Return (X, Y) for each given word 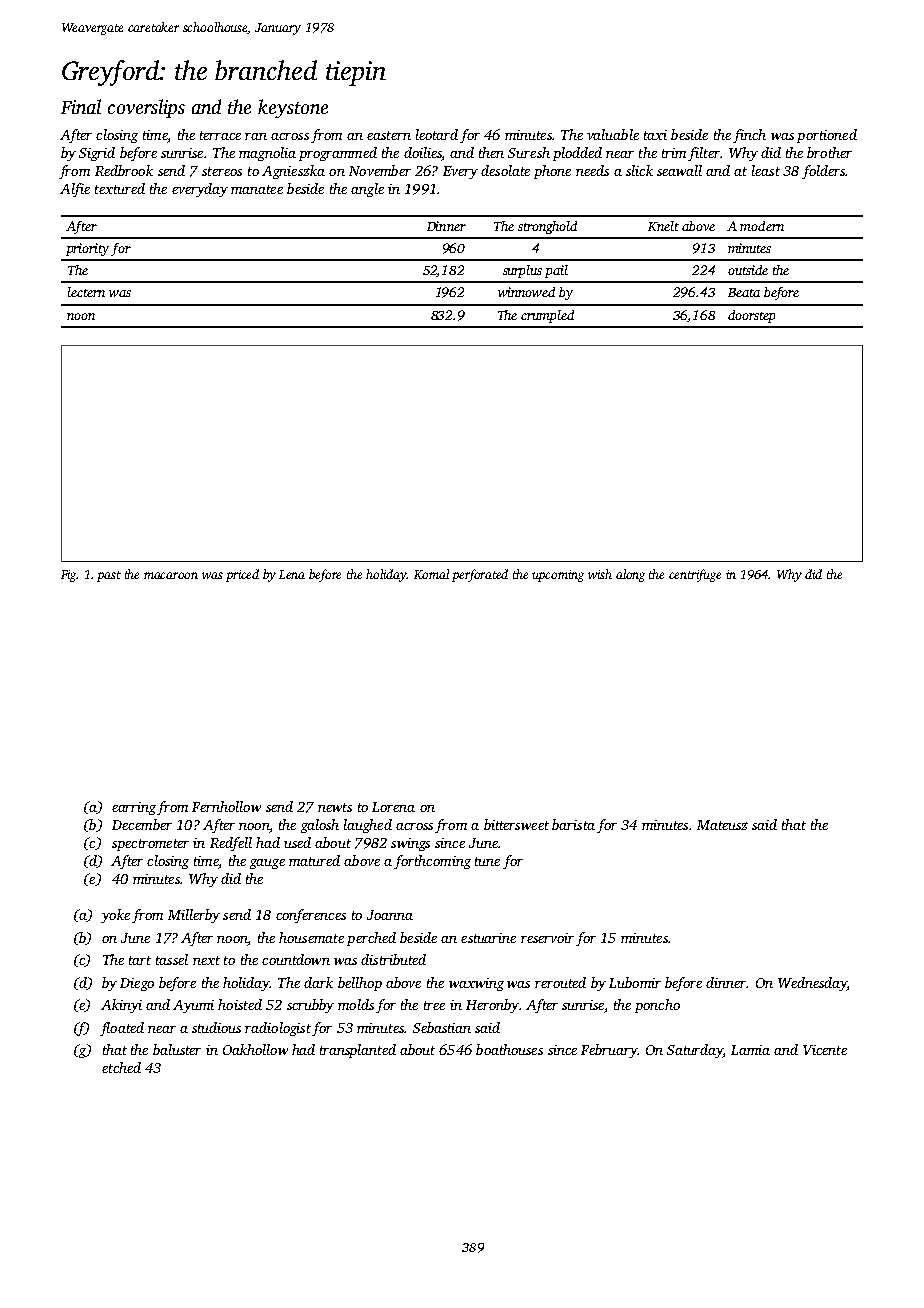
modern (762, 226)
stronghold (547, 227)
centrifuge (695, 575)
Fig (69, 576)
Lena (292, 574)
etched (121, 1067)
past (109, 576)
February (609, 1051)
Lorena (393, 807)
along (630, 575)
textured (120, 188)
